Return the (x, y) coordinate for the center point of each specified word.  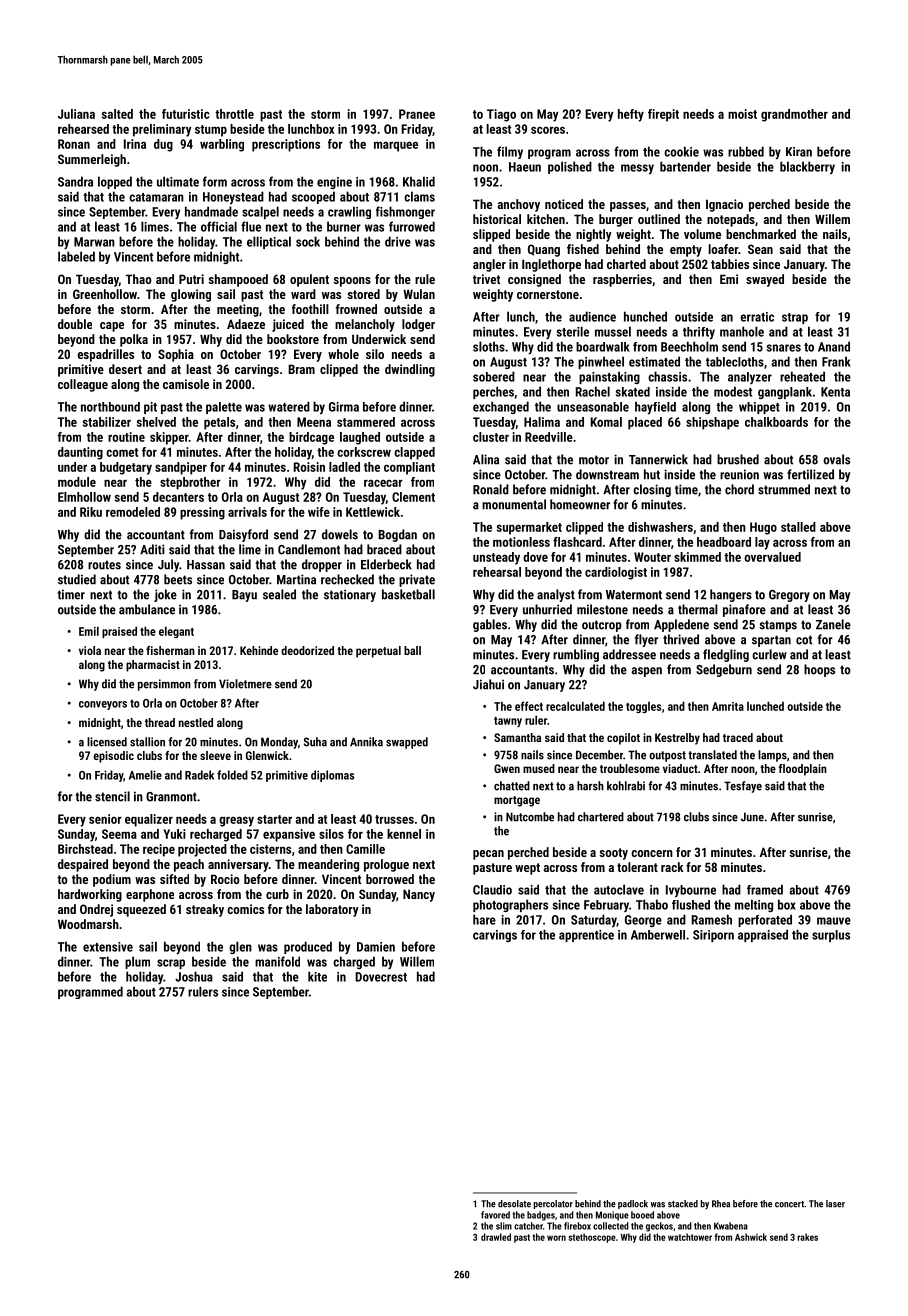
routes (104, 565)
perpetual (378, 652)
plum (137, 962)
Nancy (419, 895)
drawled (496, 1237)
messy (637, 169)
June (752, 817)
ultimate (178, 181)
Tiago (501, 115)
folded (232, 775)
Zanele (833, 624)
